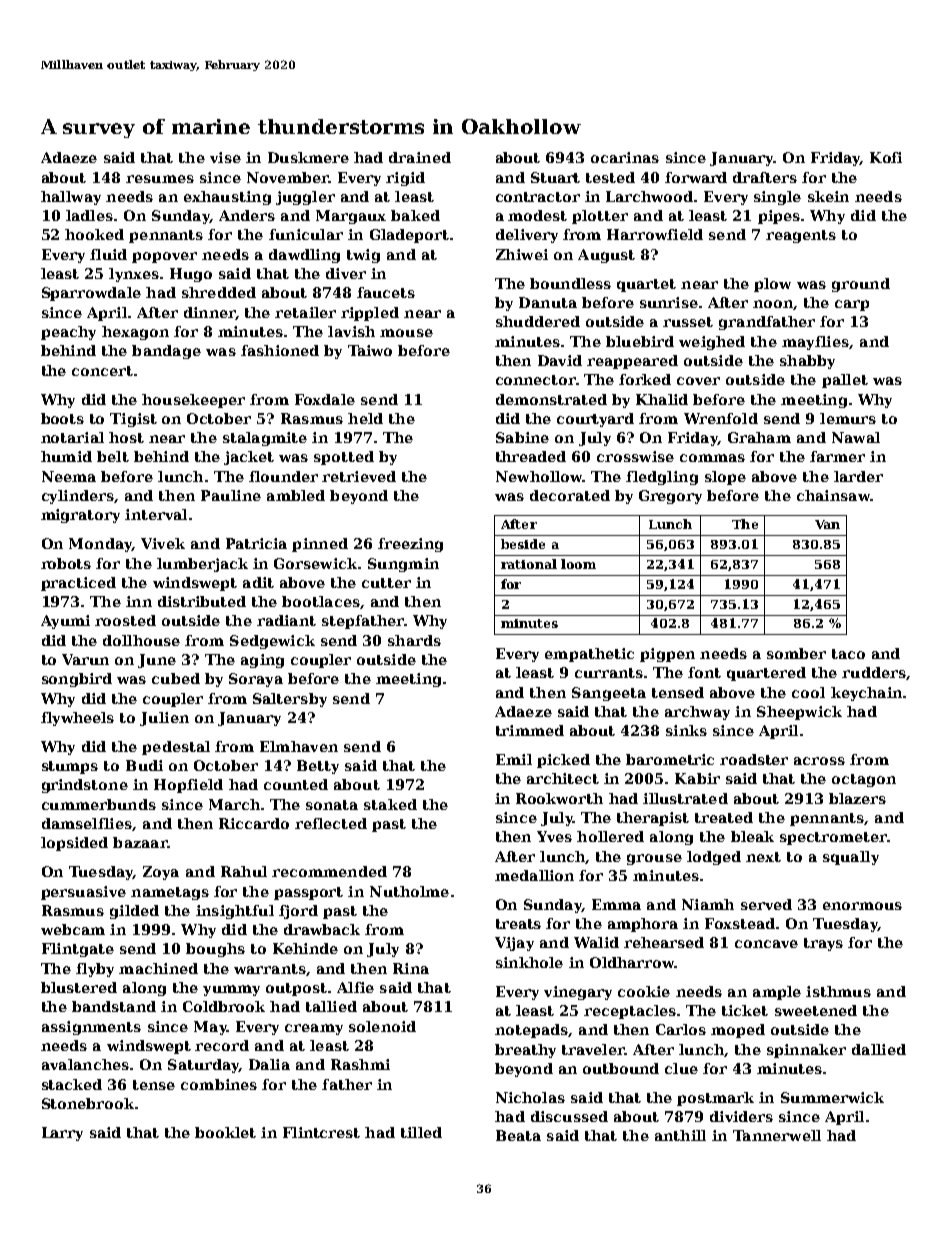  What do you see at coordinates (62, 418) in the image?
I see `boots` at bounding box center [62, 418].
